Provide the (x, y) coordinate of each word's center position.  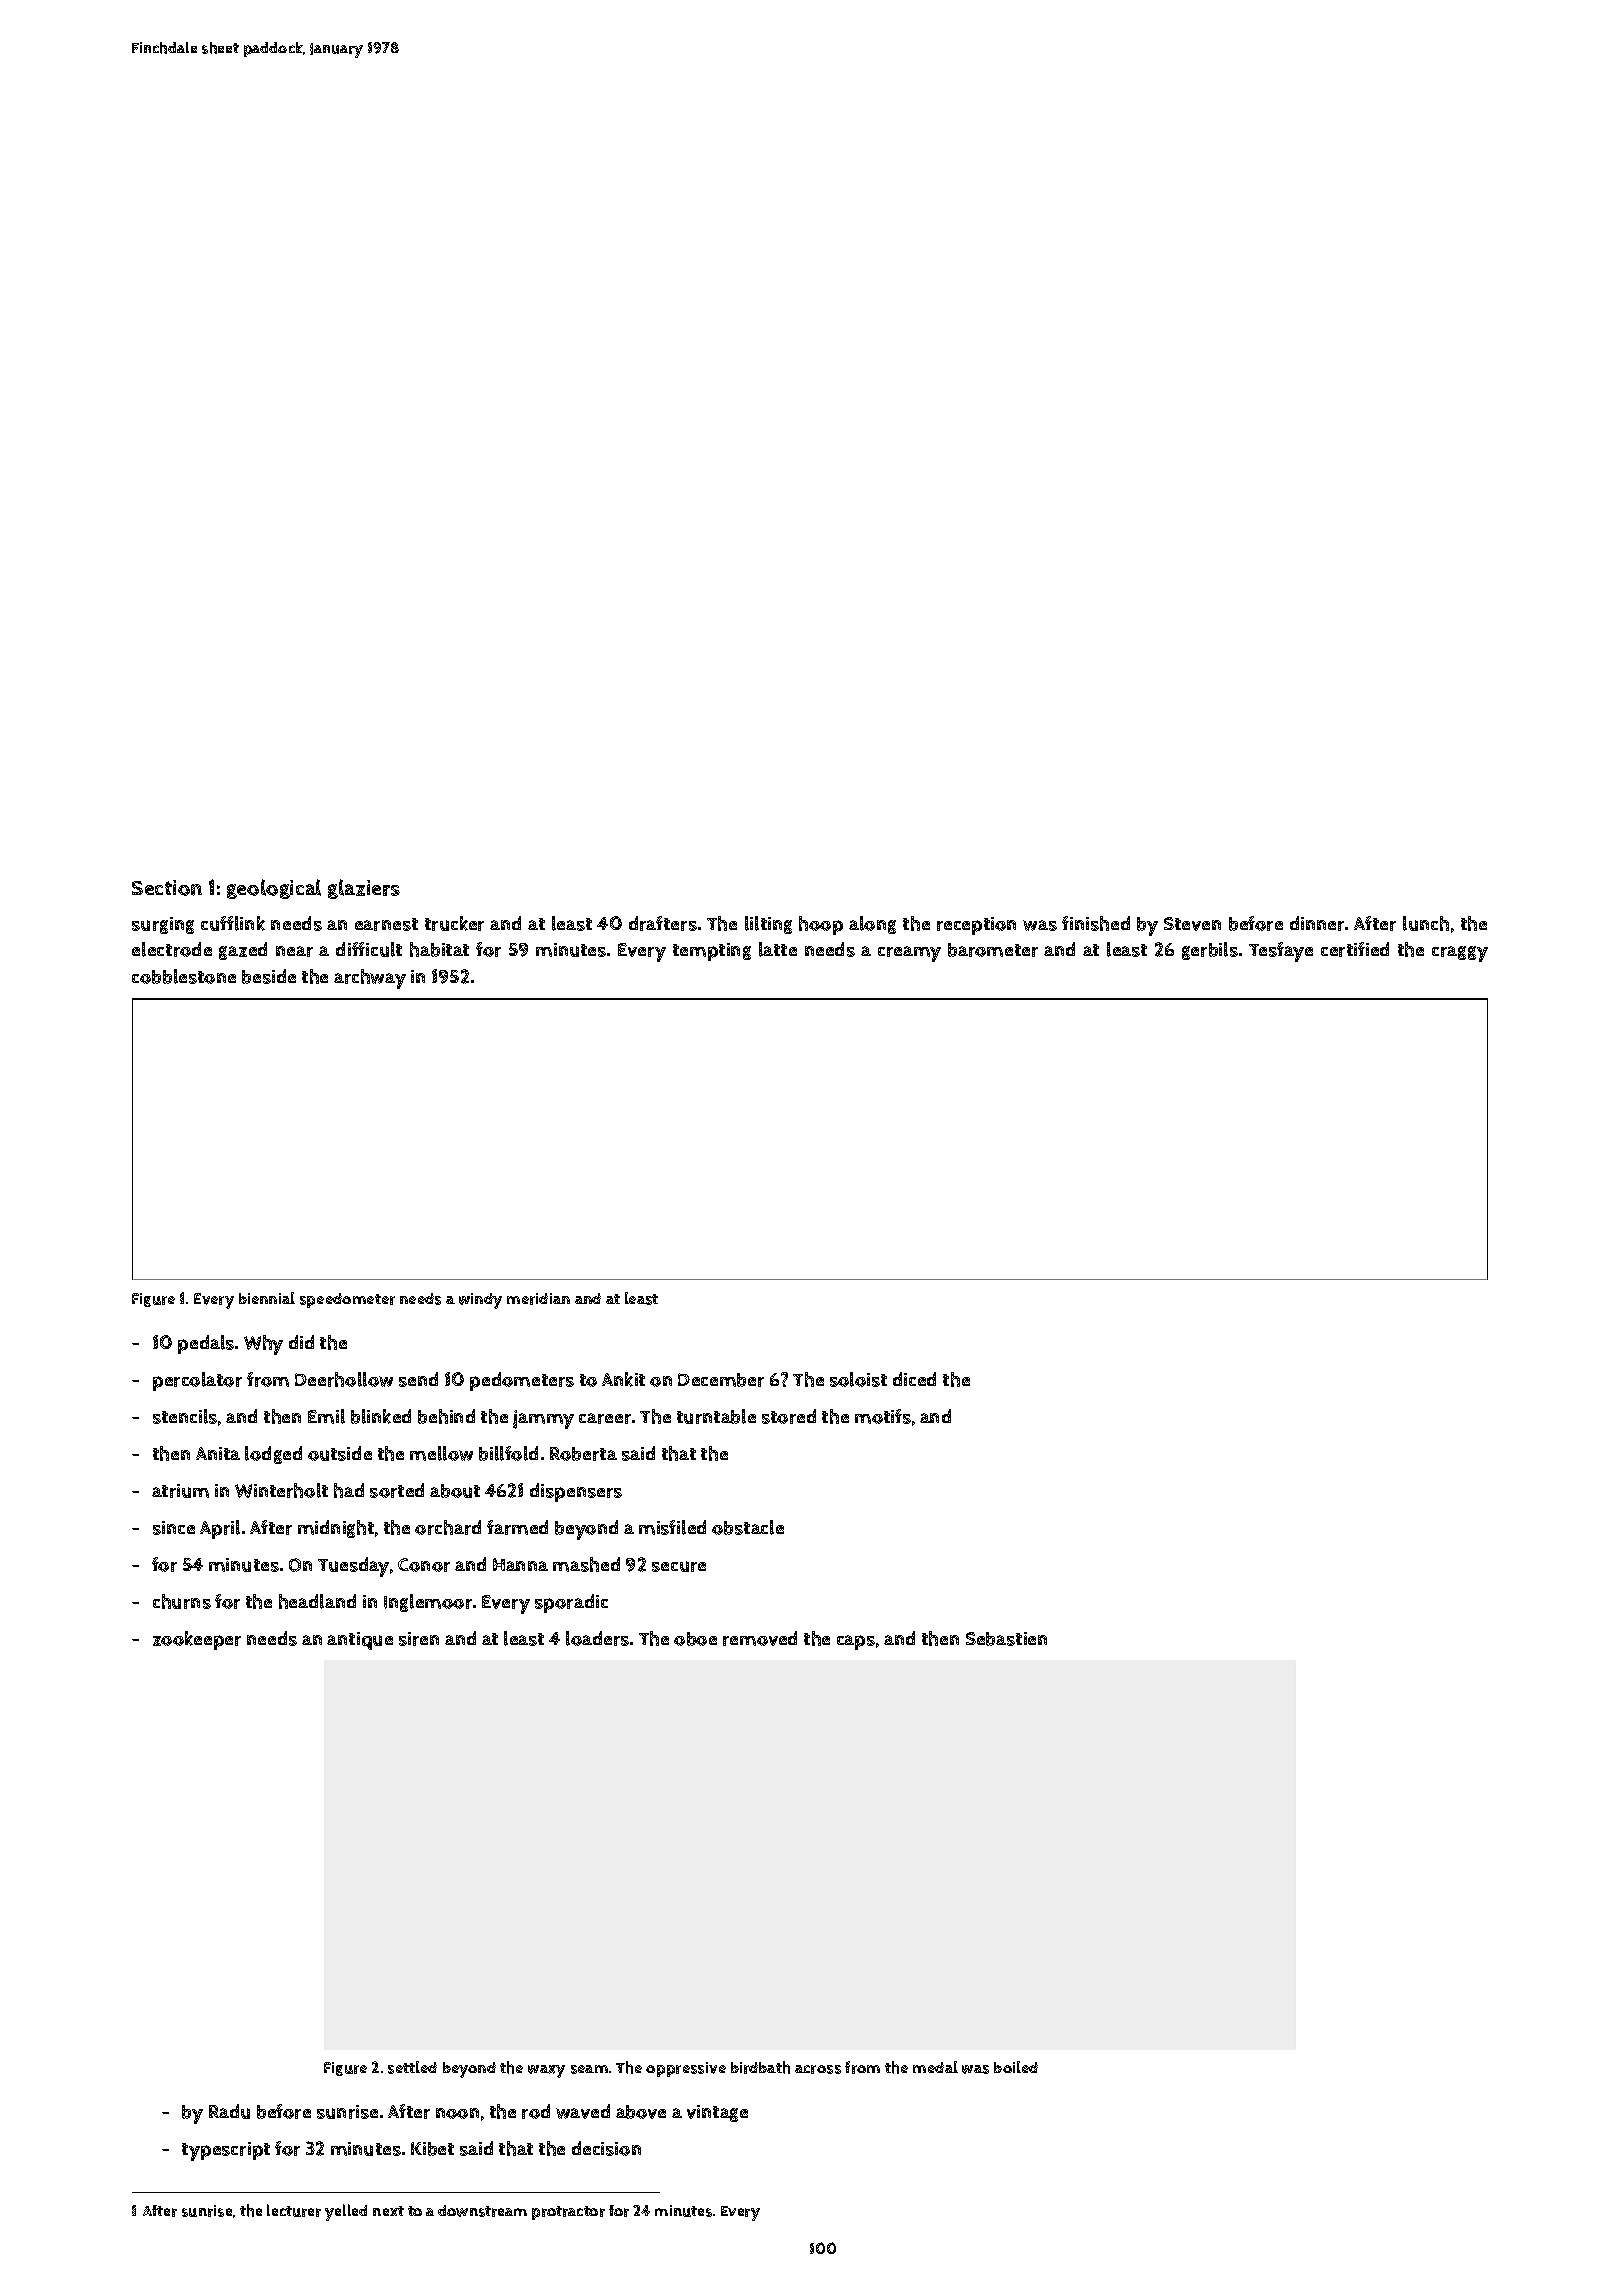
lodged (273, 1455)
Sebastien (1006, 1639)
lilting (768, 925)
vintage (717, 2113)
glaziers (364, 889)
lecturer (294, 2210)
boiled (1016, 2067)
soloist (858, 1379)
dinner (1317, 923)
